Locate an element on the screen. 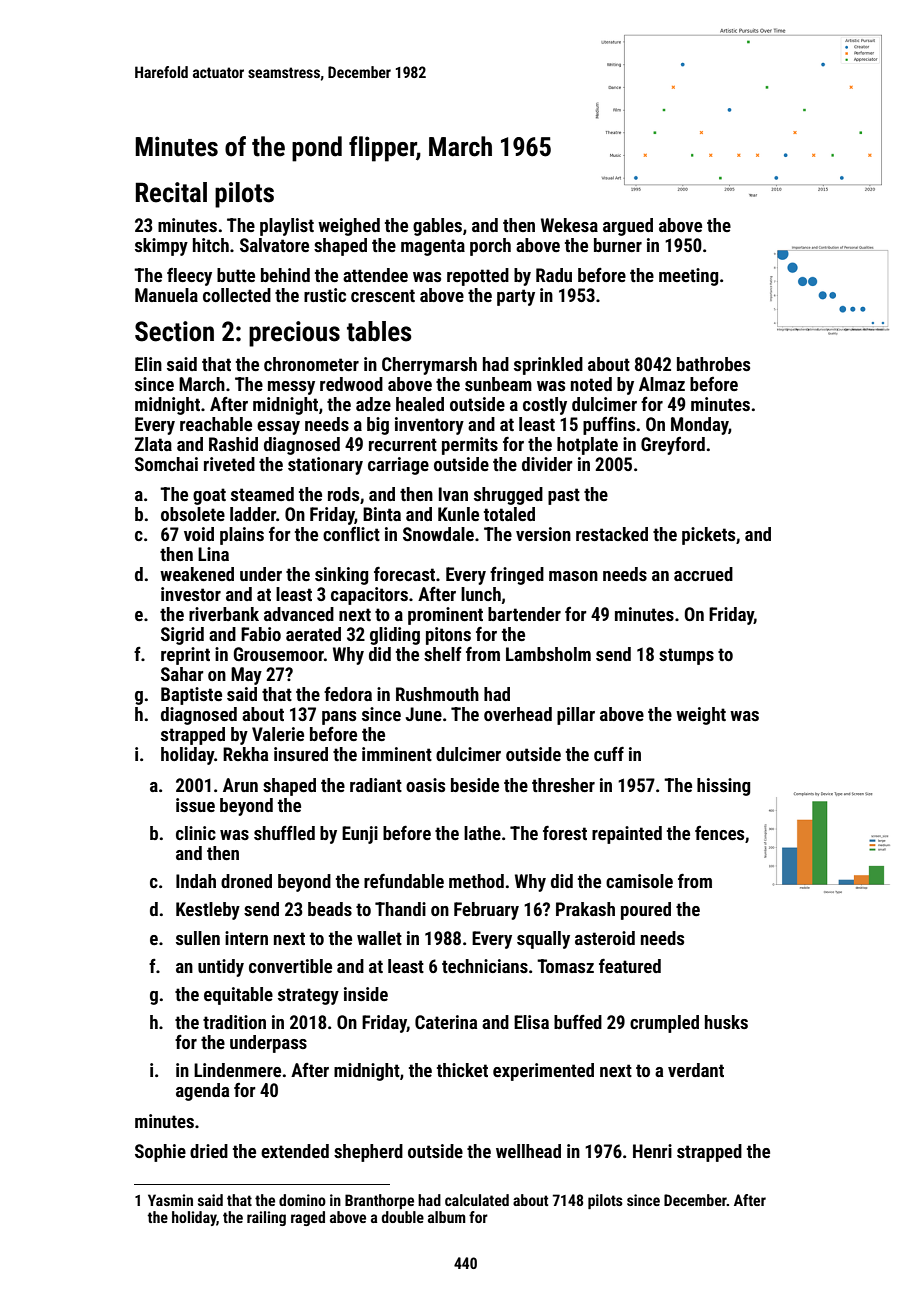 The height and width of the screenshot is (1316, 908). sprinkled is located at coordinates (548, 366).
